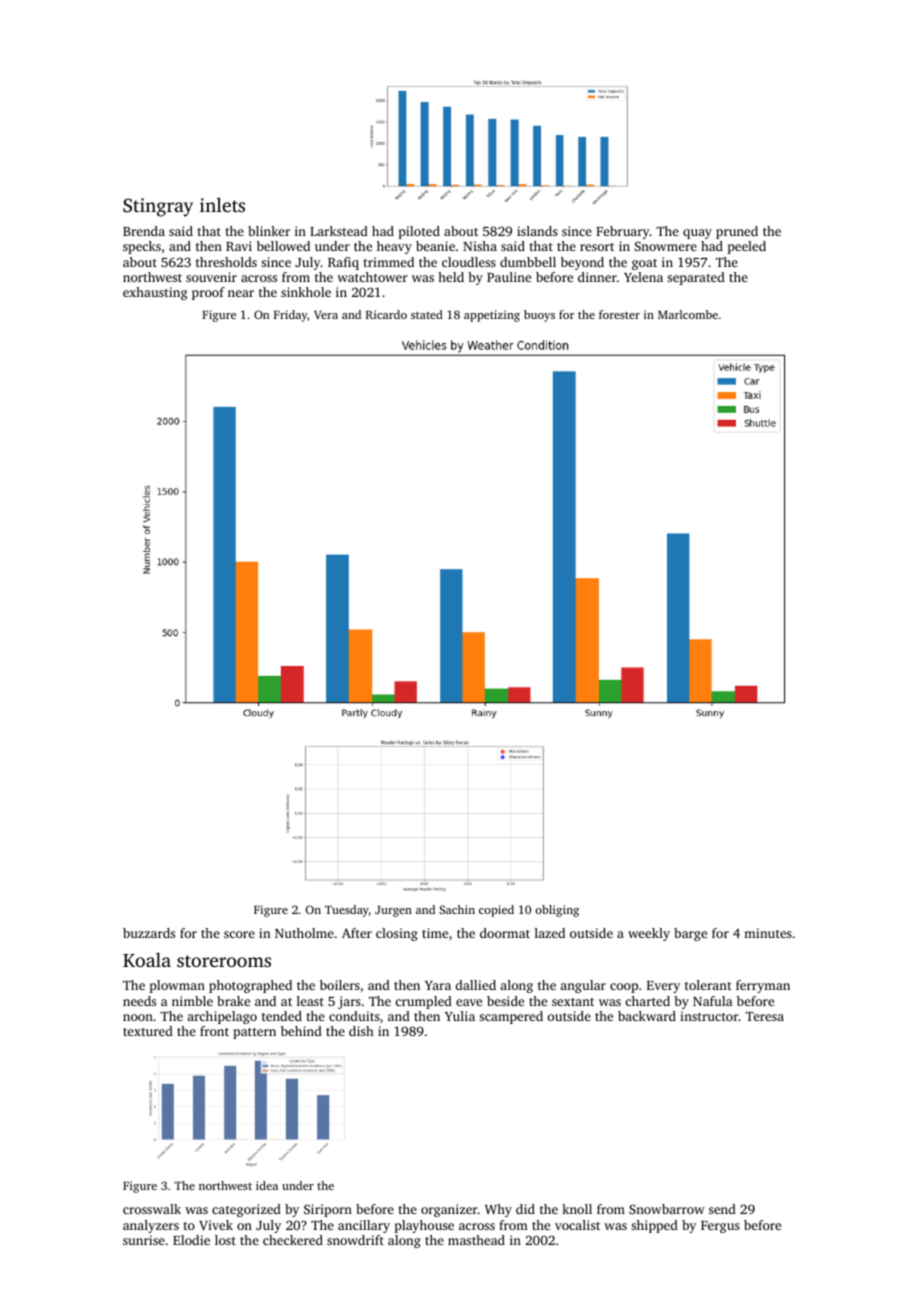 This screenshot has height=1308, width=924. What do you see at coordinates (746, 247) in the screenshot?
I see `peeled` at bounding box center [746, 247].
